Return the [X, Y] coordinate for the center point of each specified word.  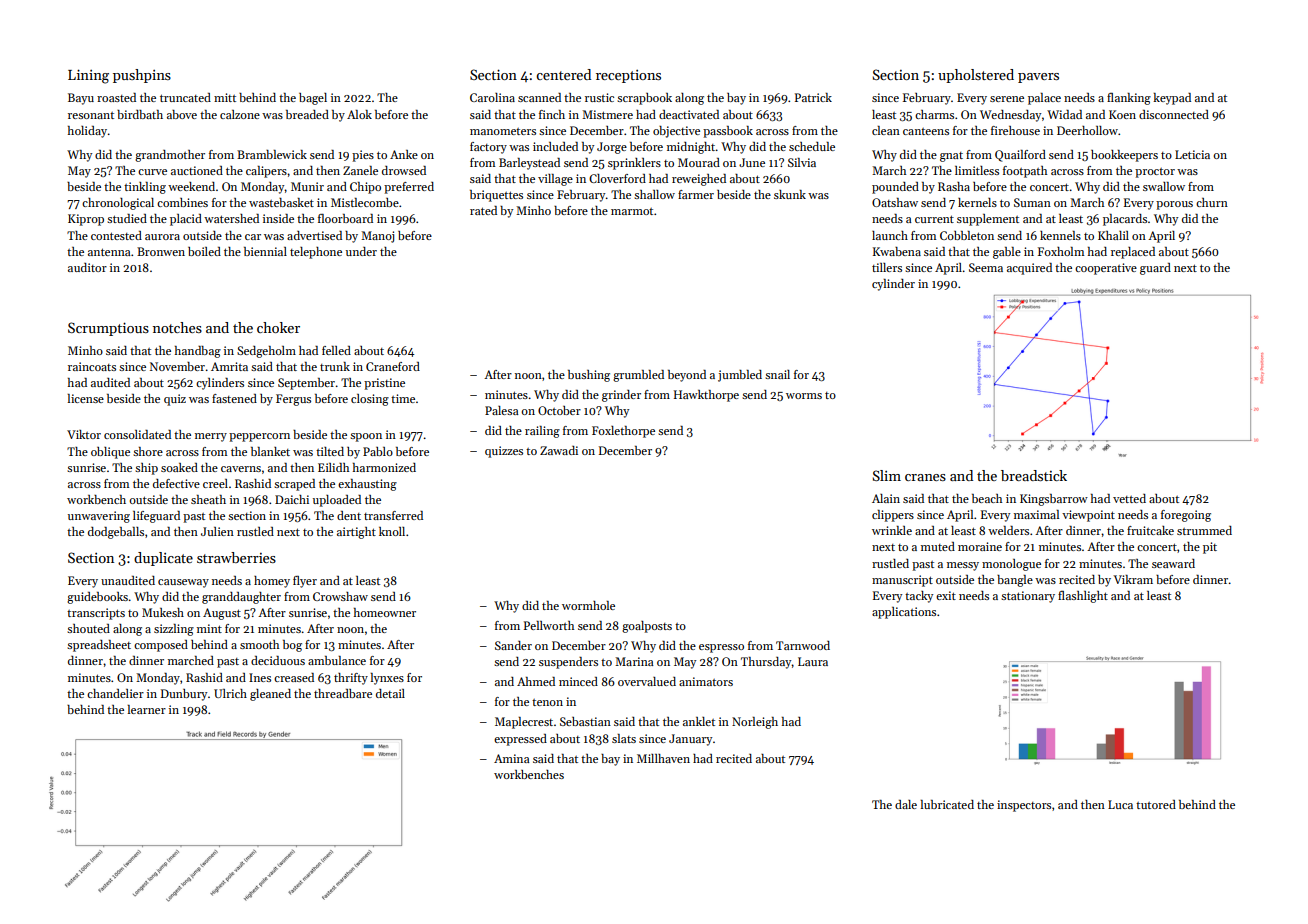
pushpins [142, 76]
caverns [241, 469]
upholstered [976, 76]
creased [294, 677]
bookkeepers [1124, 156]
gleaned [270, 695]
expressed [520, 740]
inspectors [1024, 806]
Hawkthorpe [706, 396]
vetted [1129, 498]
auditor [87, 267]
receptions [628, 76]
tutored [1156, 804]
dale [906, 804]
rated [483, 210]
